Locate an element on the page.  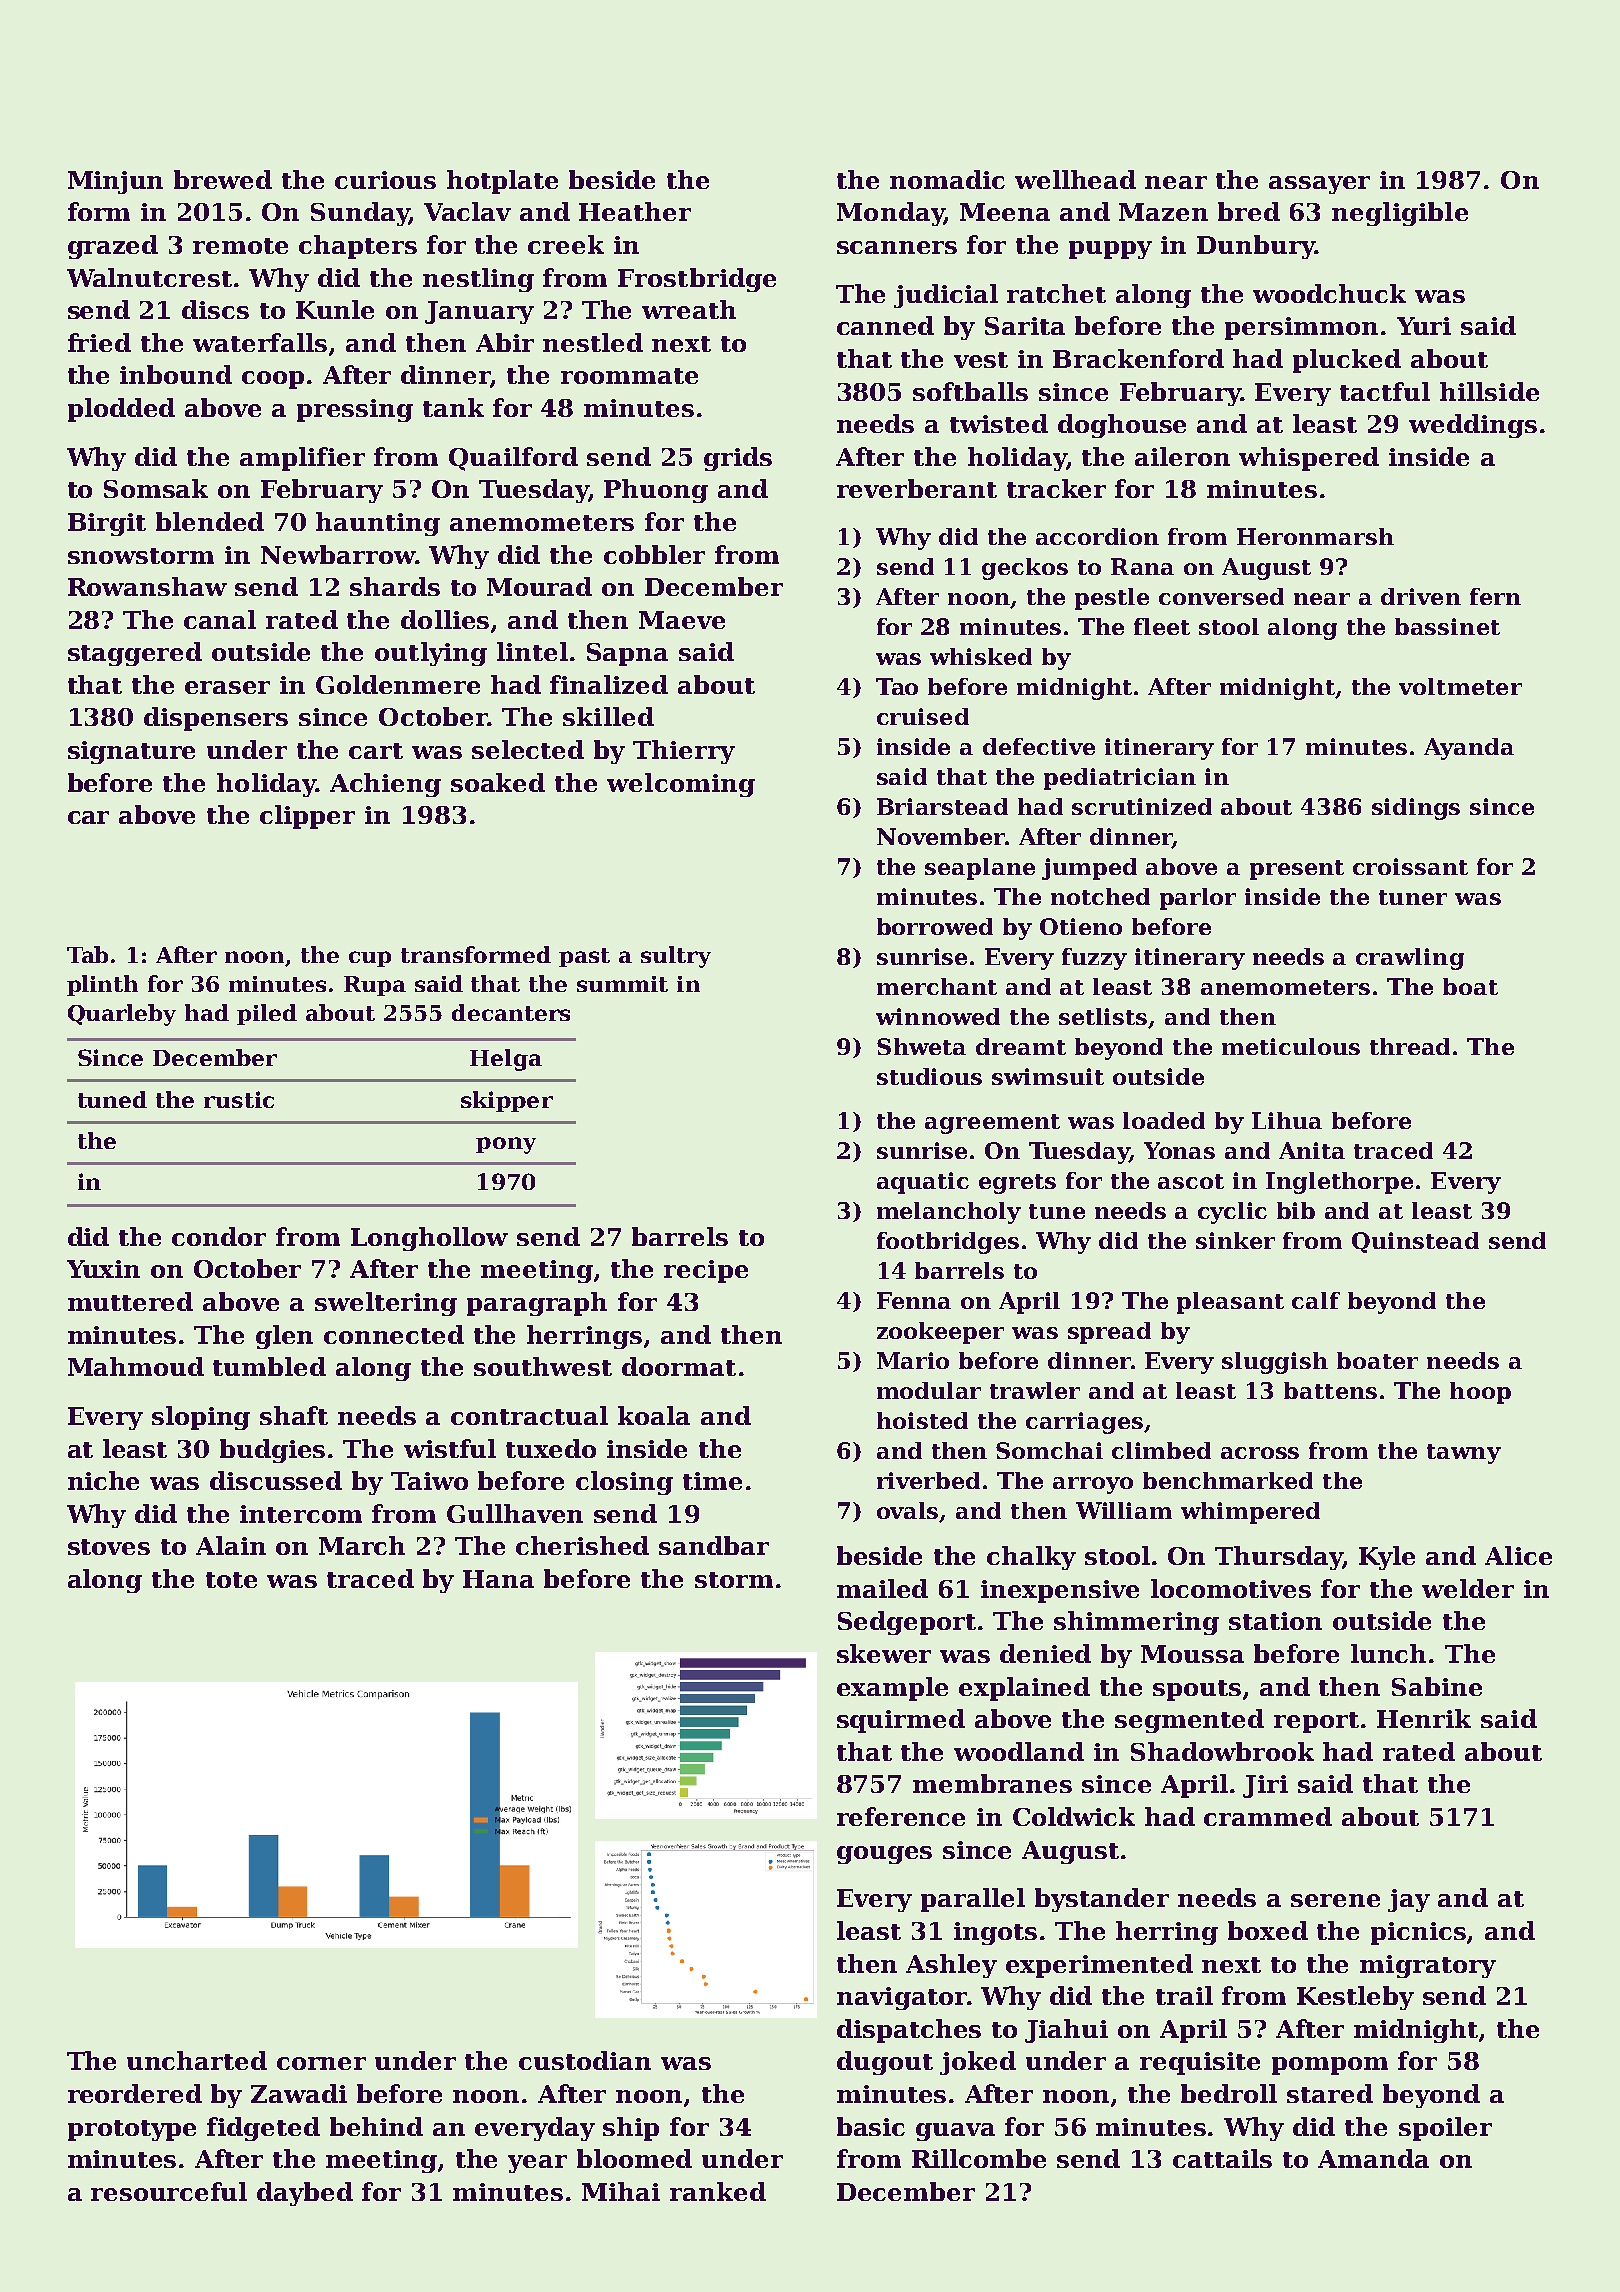
segmented is located at coordinates (1189, 1721).
